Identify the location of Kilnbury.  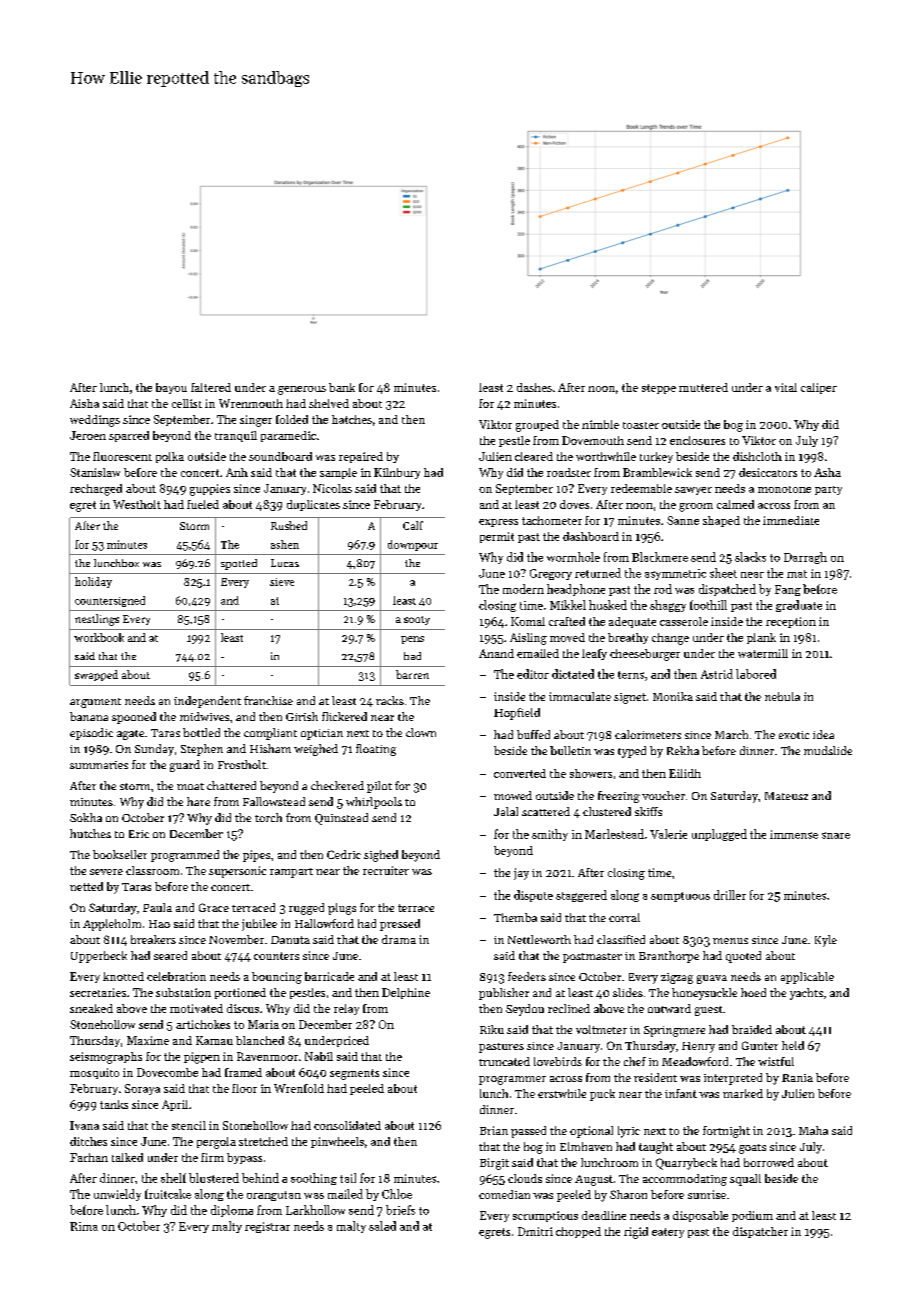
(397, 473).
